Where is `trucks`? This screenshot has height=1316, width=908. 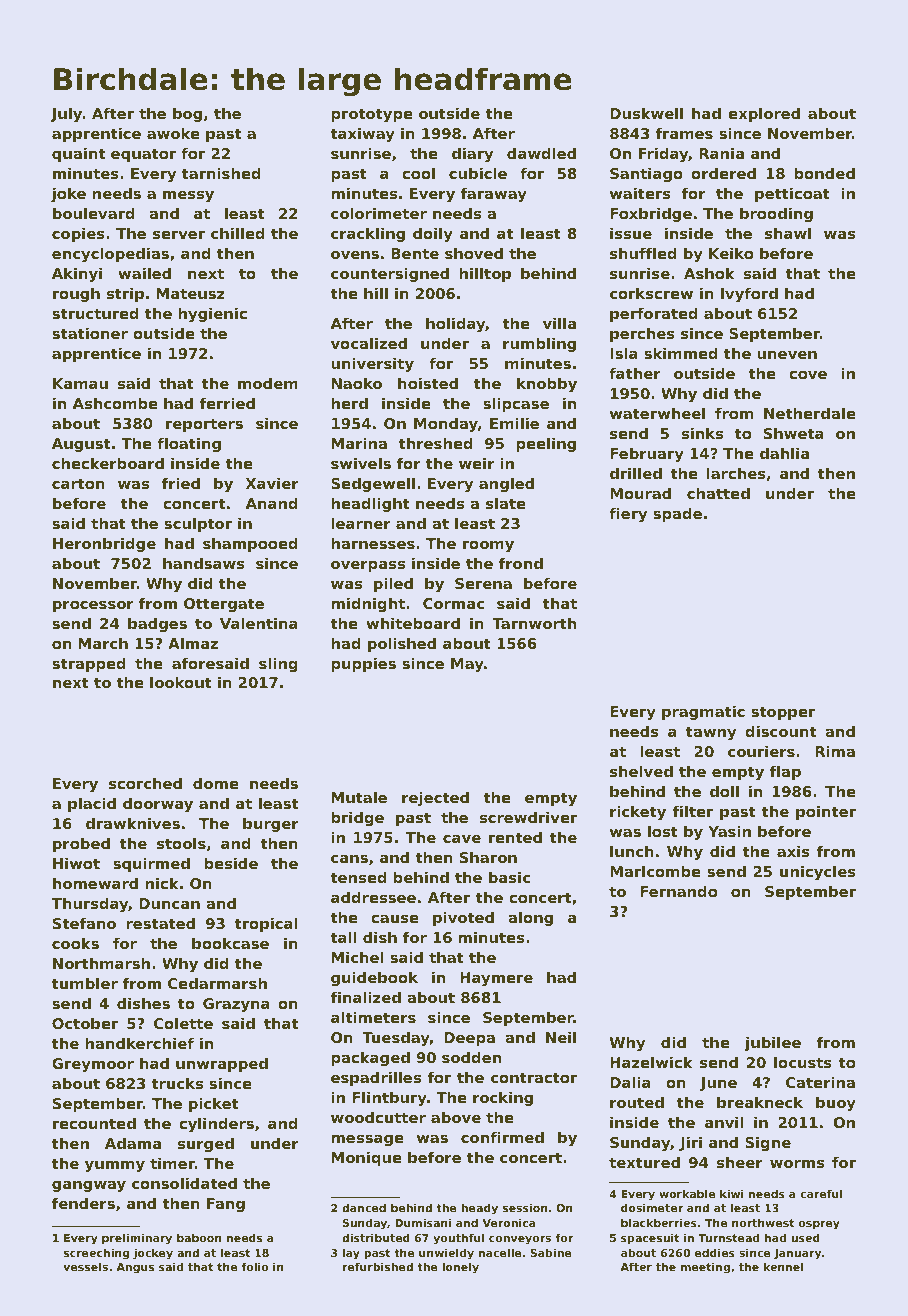
trucks is located at coordinates (177, 1083).
